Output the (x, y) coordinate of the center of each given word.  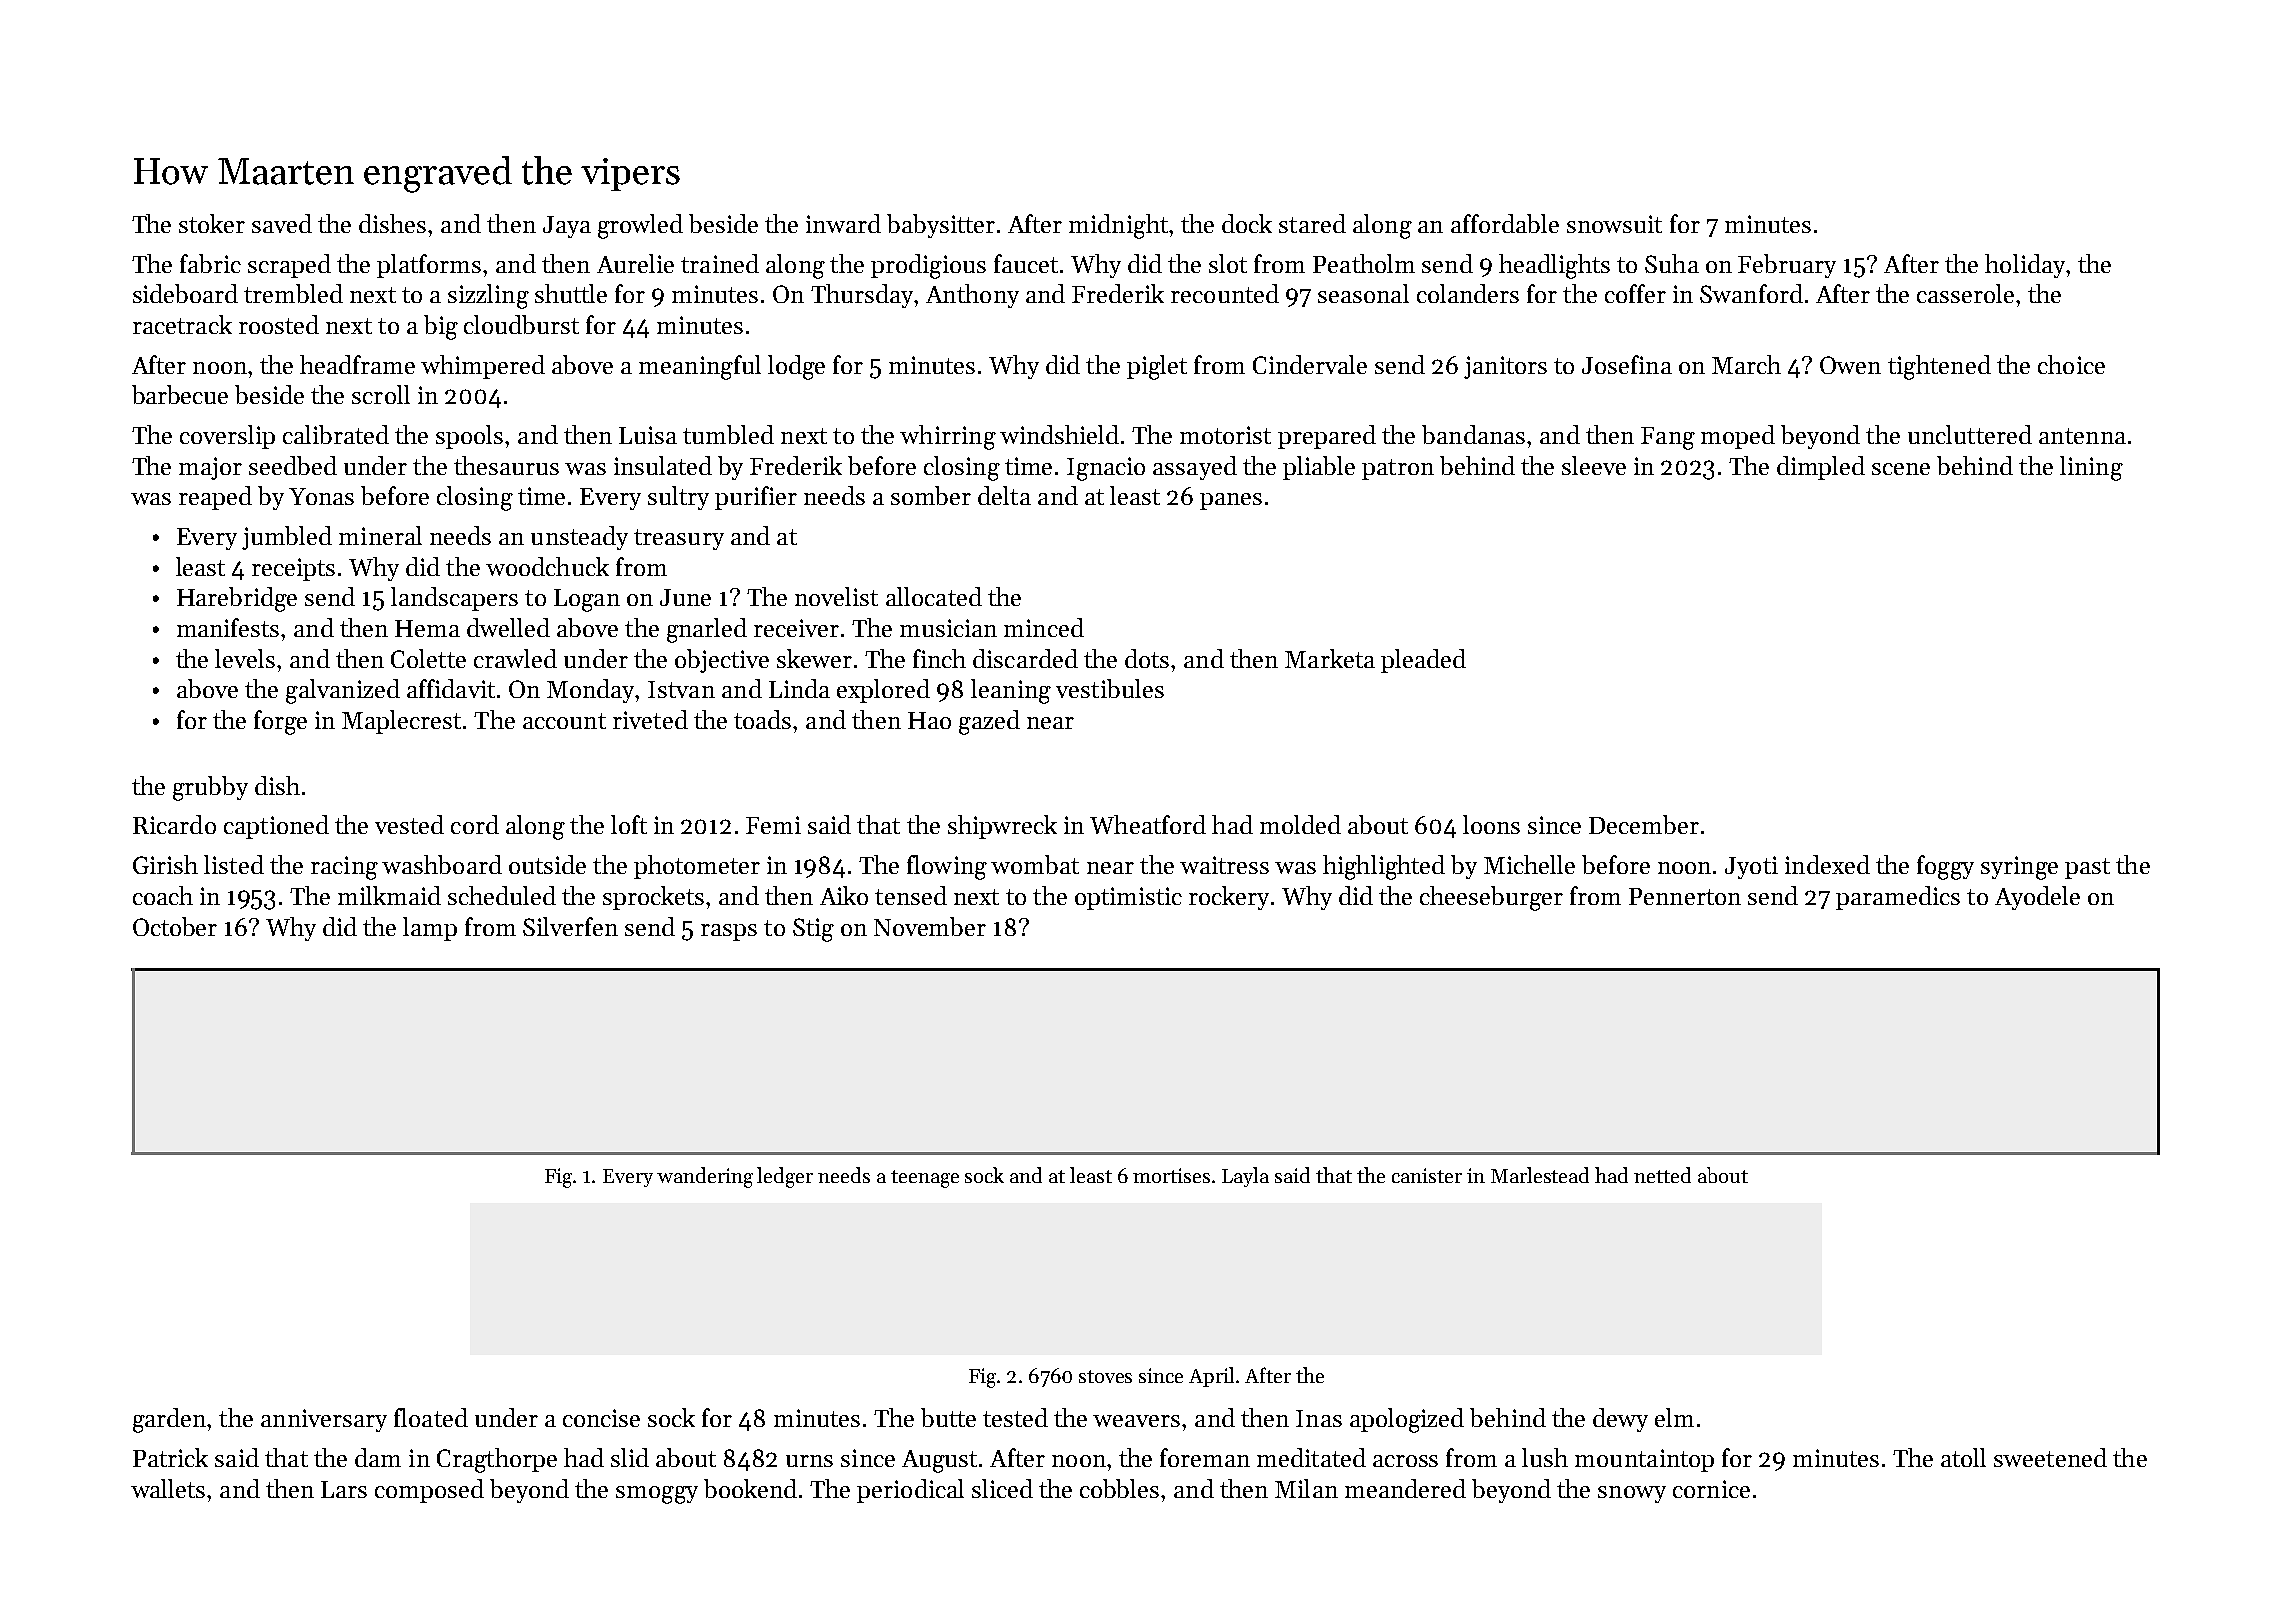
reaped (215, 498)
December (1644, 824)
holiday (2025, 266)
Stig (813, 930)
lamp (430, 929)
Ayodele (2037, 898)
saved (282, 223)
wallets (168, 1488)
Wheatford (1148, 824)
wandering (705, 1177)
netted (1662, 1175)
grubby (210, 788)
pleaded (1423, 661)
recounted (1225, 293)
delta (1004, 495)
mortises (1171, 1175)
